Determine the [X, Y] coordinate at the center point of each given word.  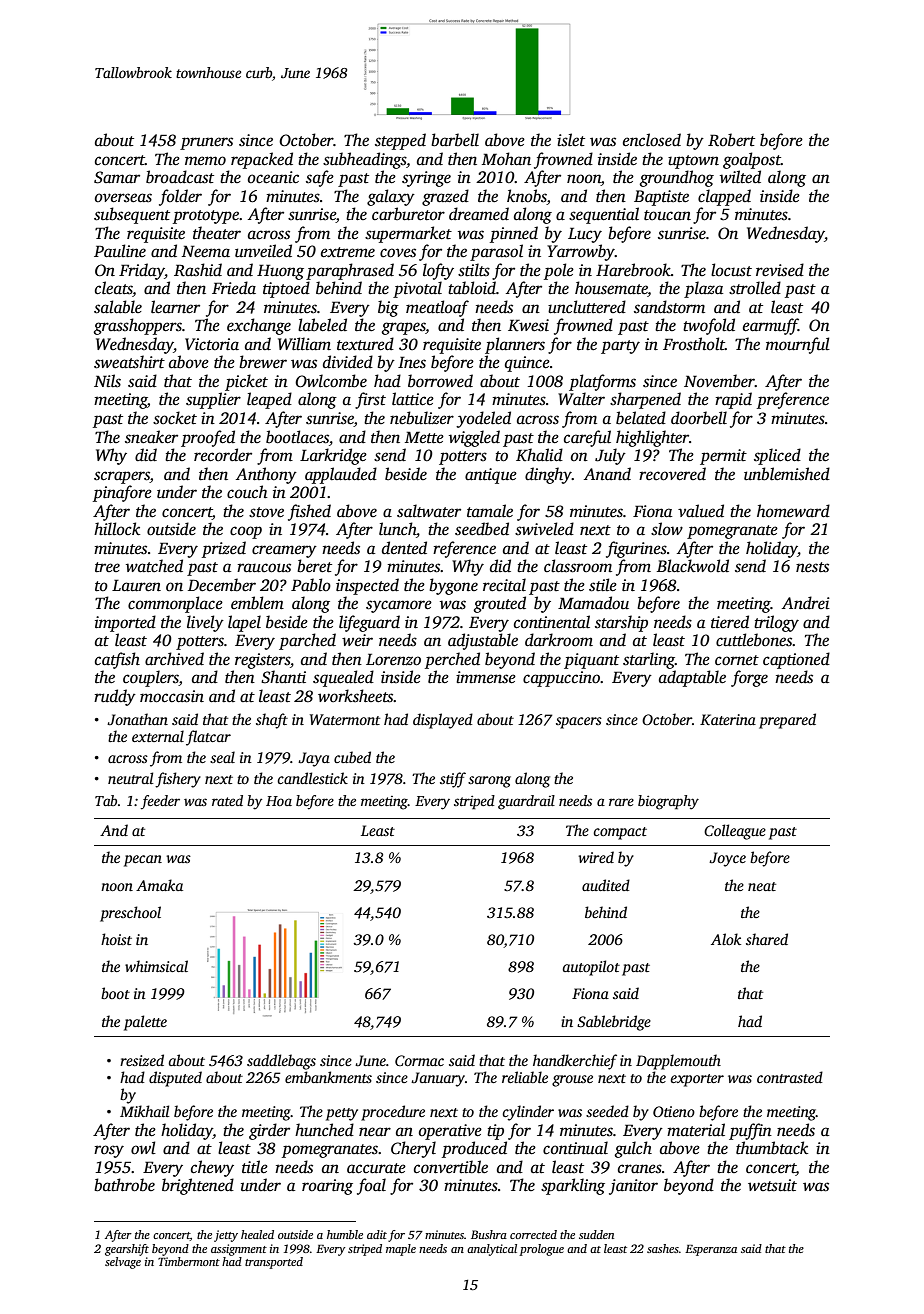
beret [314, 566]
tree [107, 567]
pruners [206, 143]
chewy [212, 1168]
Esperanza [711, 1250]
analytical [492, 1250]
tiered [730, 622]
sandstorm [669, 307]
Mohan [506, 158]
